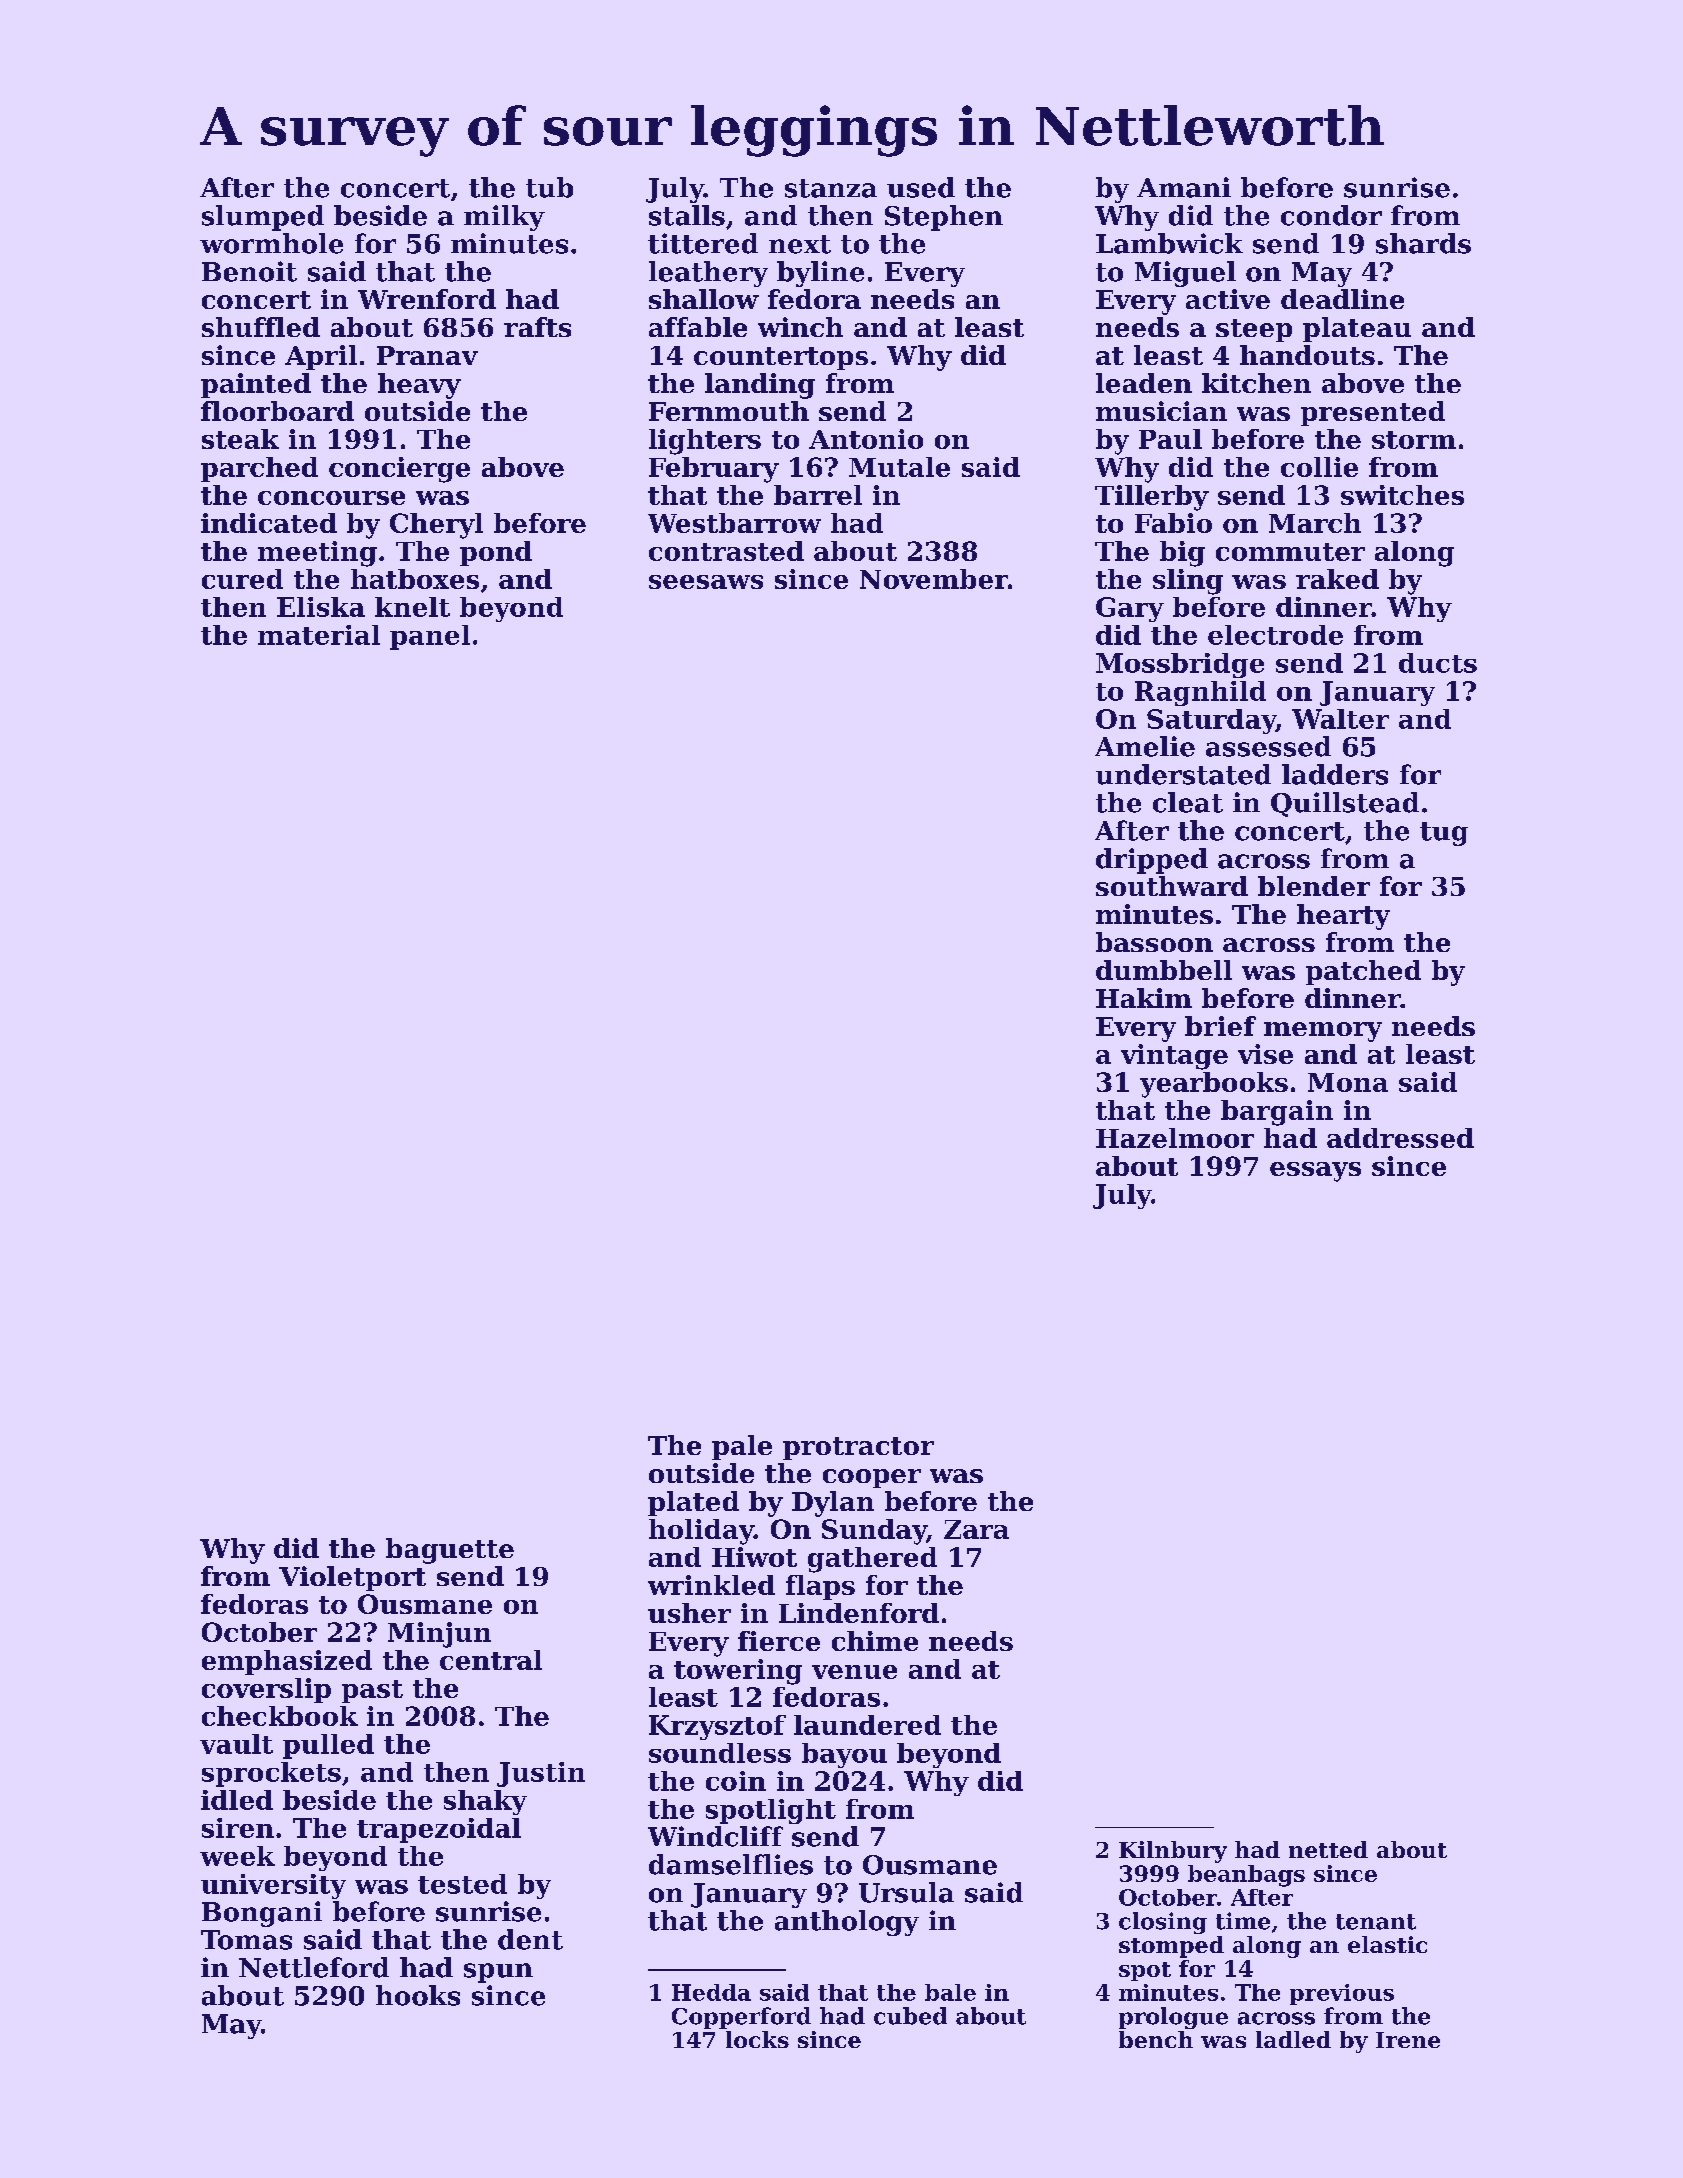  Describe the element at coordinates (1144, 998) in the screenshot. I see `Hakim` at that location.
